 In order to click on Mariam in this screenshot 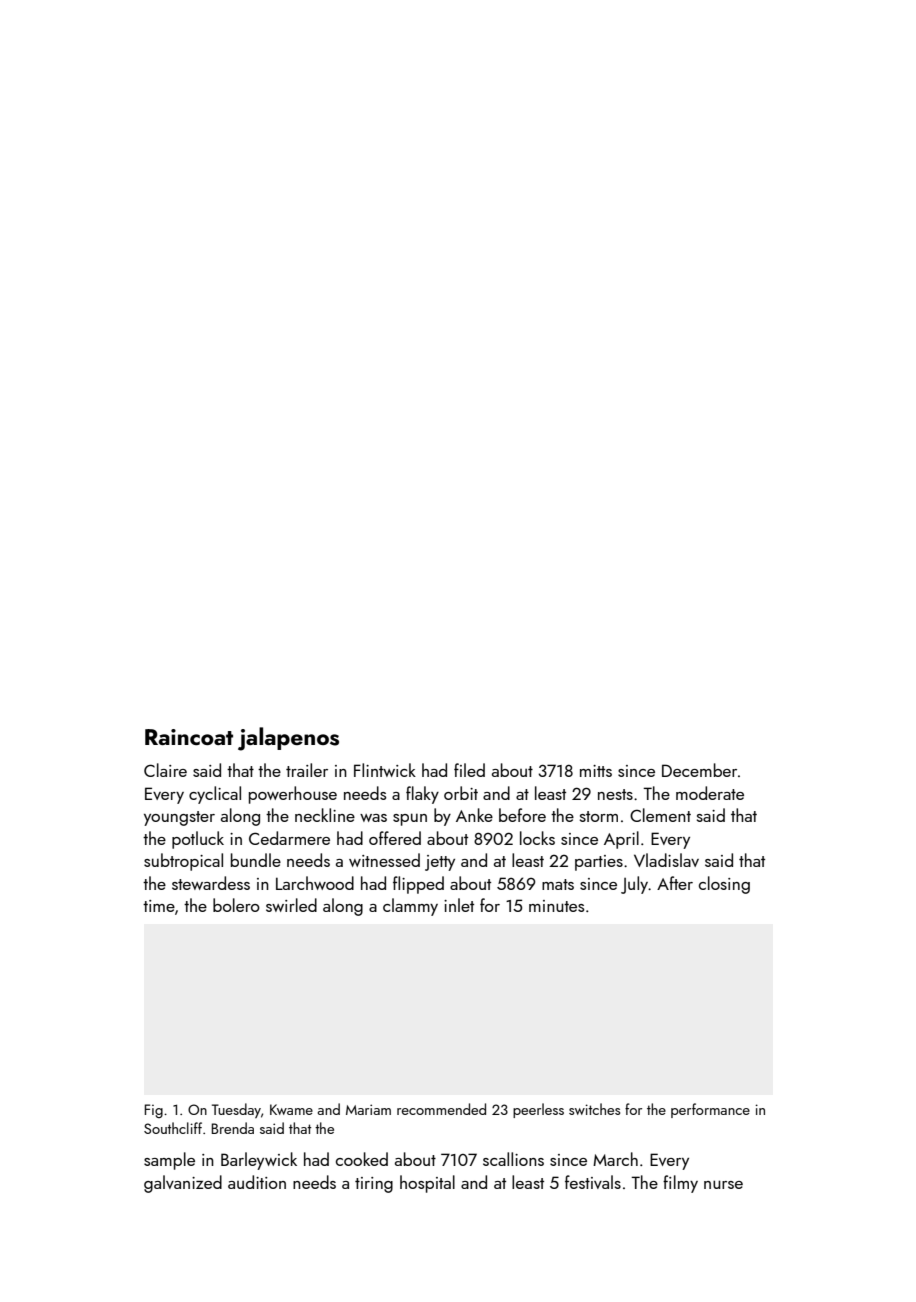, I will do `click(368, 1109)`.
